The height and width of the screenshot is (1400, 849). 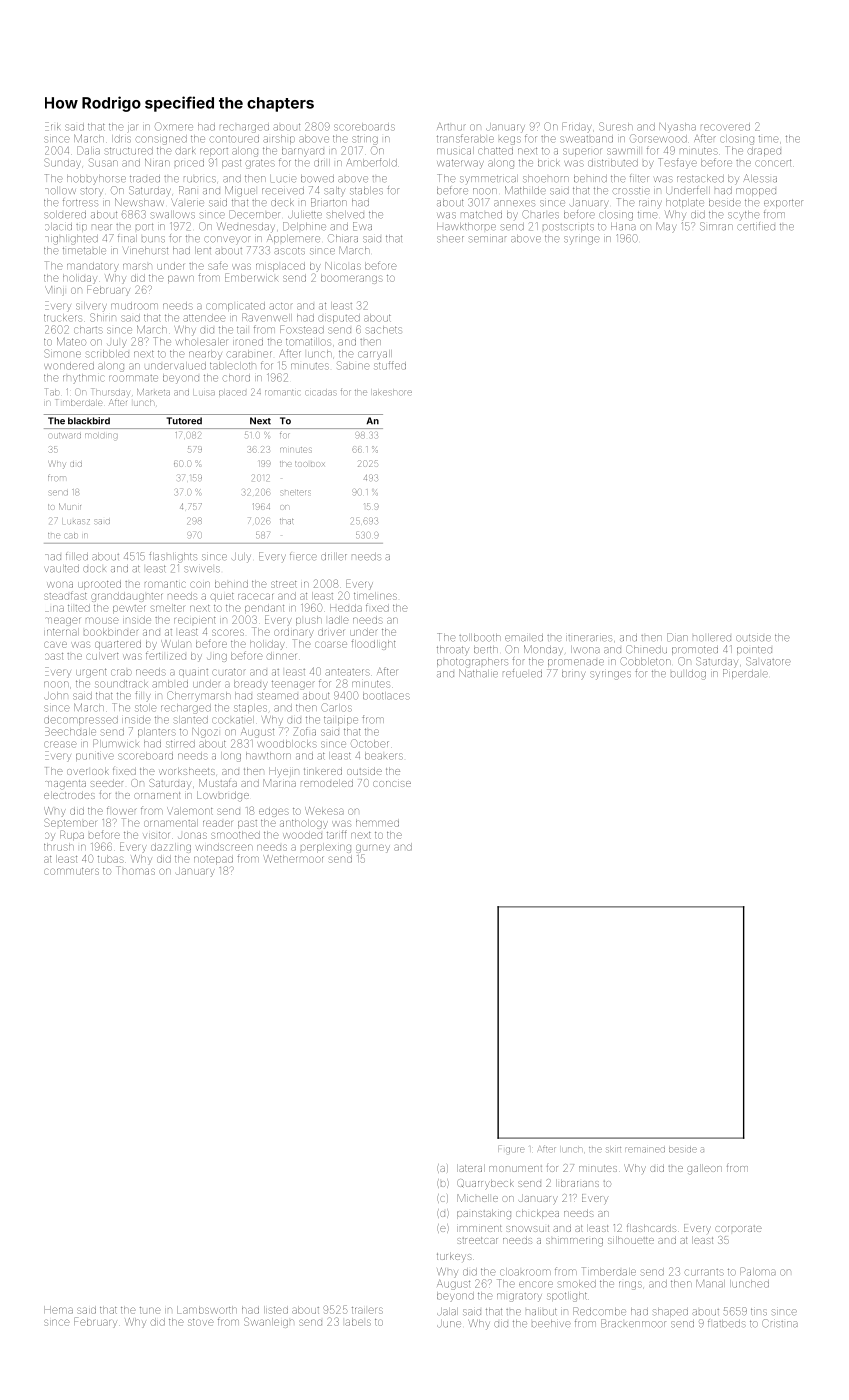 I want to click on listed, so click(x=276, y=1310).
